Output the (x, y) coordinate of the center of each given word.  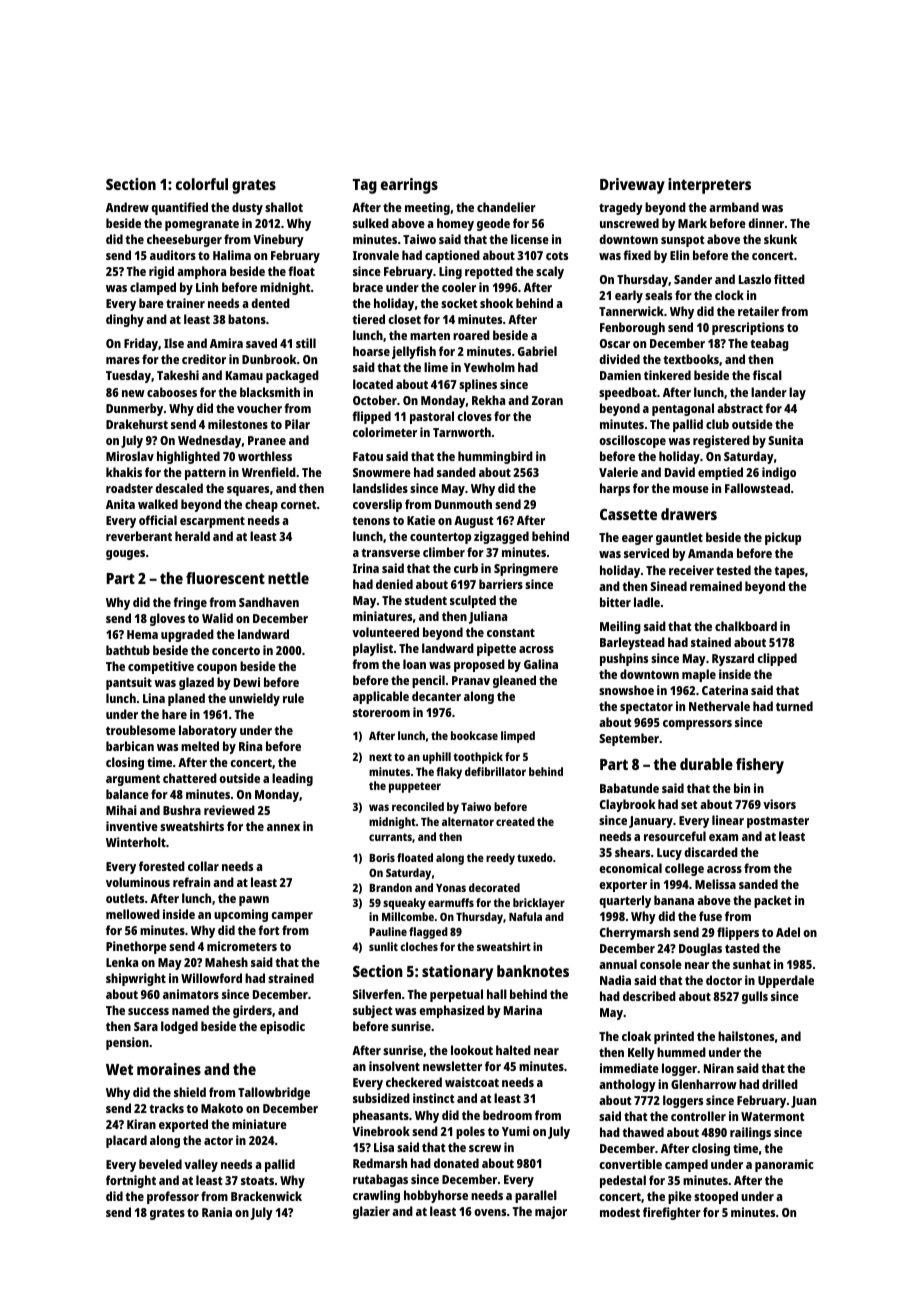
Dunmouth (463, 504)
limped (518, 737)
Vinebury (278, 240)
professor (173, 1197)
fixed (637, 255)
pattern (205, 474)
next (380, 757)
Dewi (247, 682)
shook (496, 303)
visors (779, 804)
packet (772, 901)
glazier (371, 1212)
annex (283, 827)
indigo (779, 473)
